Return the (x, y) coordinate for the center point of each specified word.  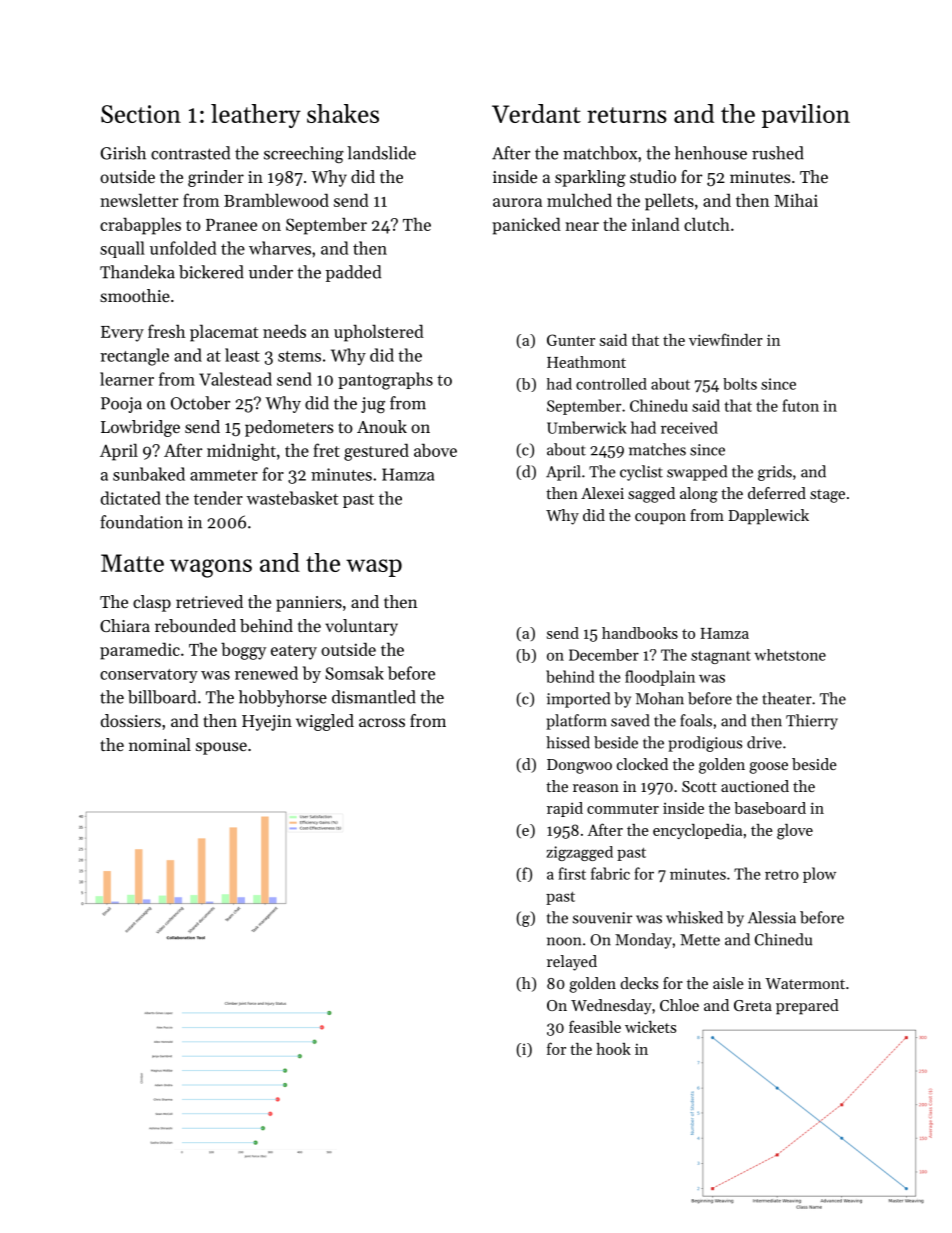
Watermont (805, 983)
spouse (221, 748)
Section (141, 114)
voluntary (361, 627)
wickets (650, 1027)
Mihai (796, 200)
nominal (160, 744)
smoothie (135, 295)
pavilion (806, 116)
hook (613, 1049)
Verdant (536, 113)
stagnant (721, 657)
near (582, 226)
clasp (152, 603)
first (572, 873)
